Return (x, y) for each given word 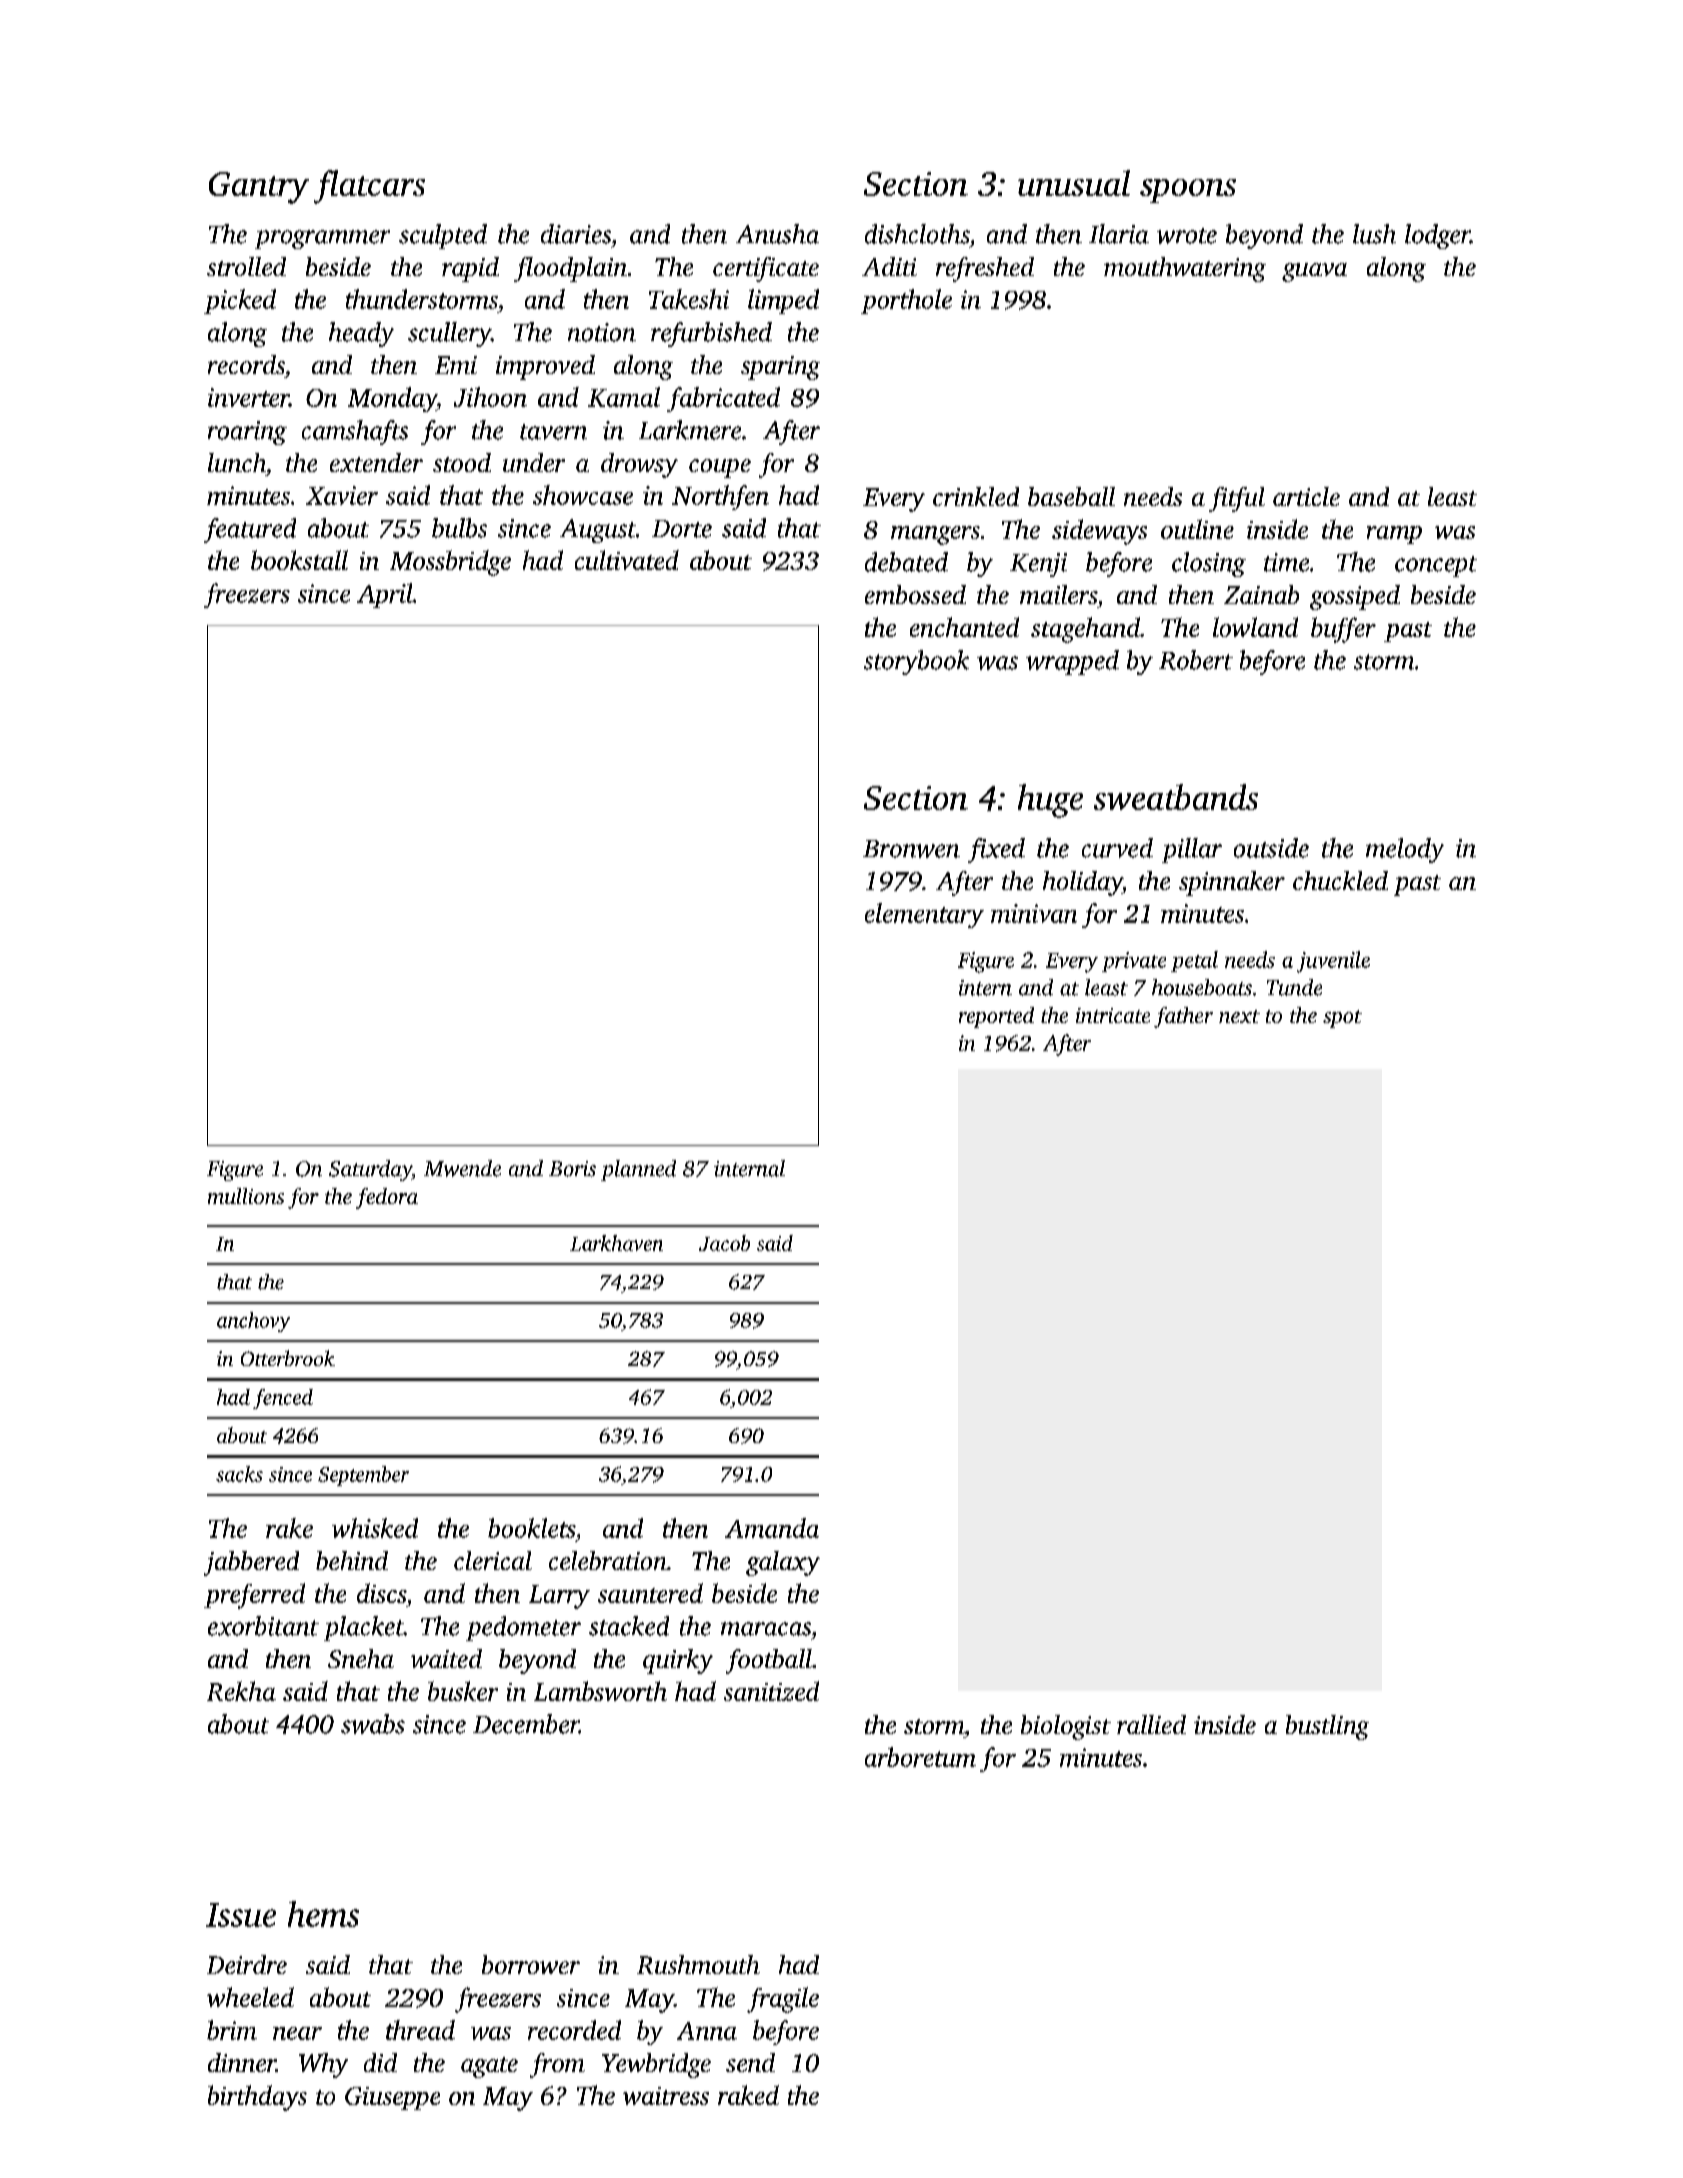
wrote (1187, 236)
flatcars (369, 187)
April (385, 595)
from (557, 2065)
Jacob (724, 1243)
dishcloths (917, 234)
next (1239, 1016)
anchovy (253, 1322)
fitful (1237, 499)
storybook (916, 662)
